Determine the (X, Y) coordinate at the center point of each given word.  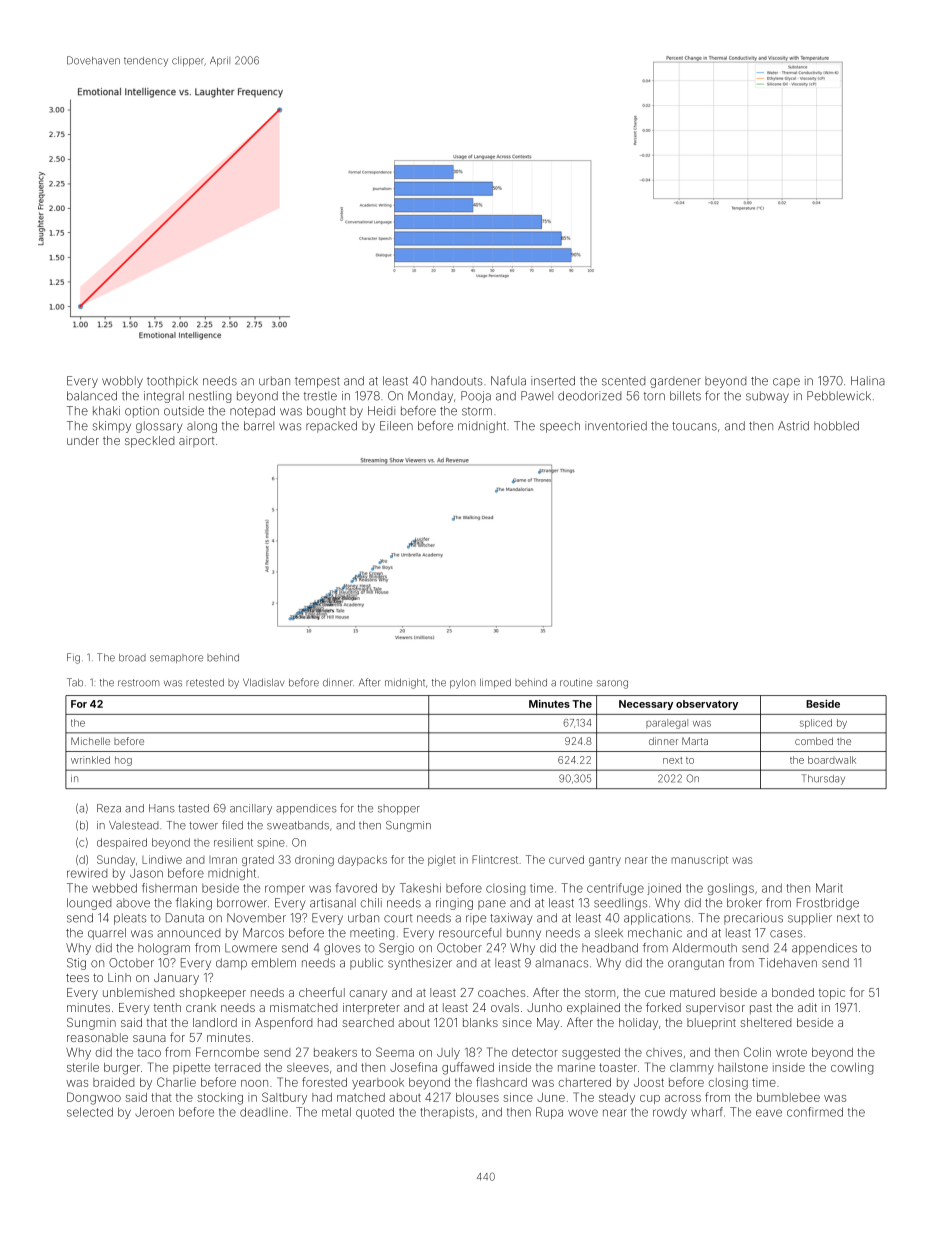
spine (271, 843)
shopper (399, 809)
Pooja (476, 397)
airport (197, 441)
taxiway (511, 919)
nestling (210, 397)
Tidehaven (788, 963)
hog (123, 761)
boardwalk (832, 760)
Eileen (396, 426)
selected (90, 1112)
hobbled (836, 426)
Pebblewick (839, 396)
